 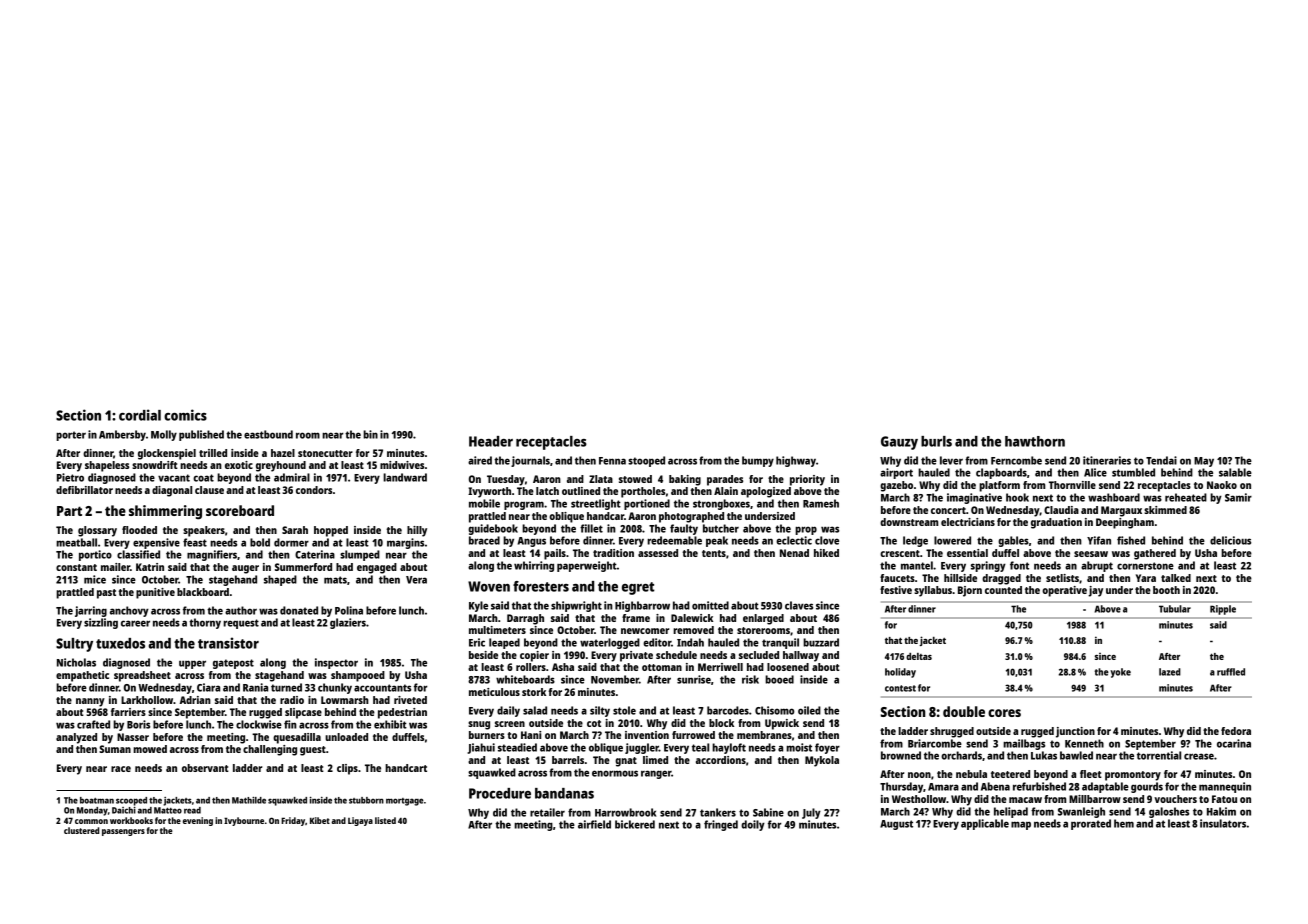 What do you see at coordinates (779, 679) in the document?
I see `booed` at bounding box center [779, 679].
